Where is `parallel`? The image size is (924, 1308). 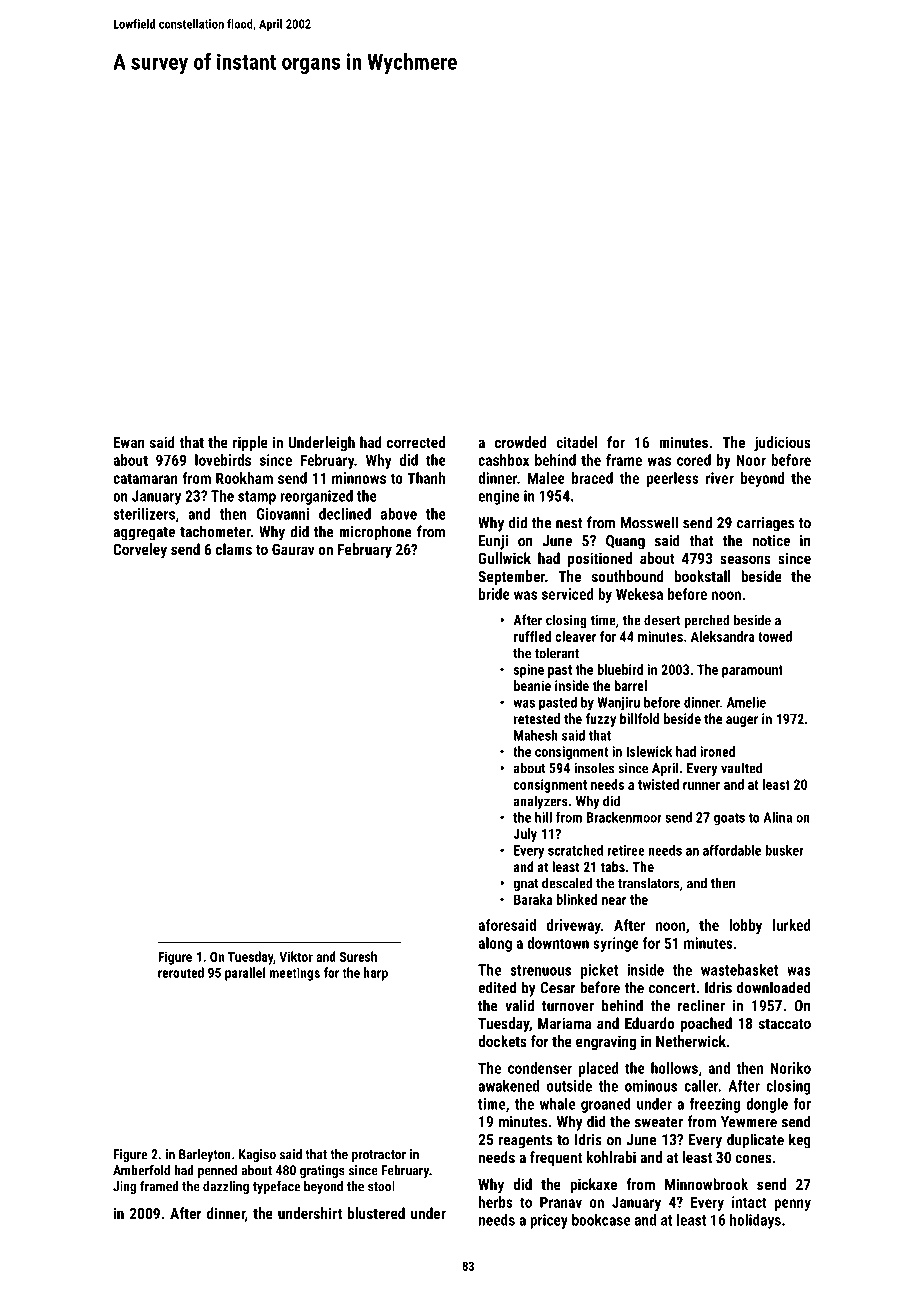
parallel is located at coordinates (245, 974).
